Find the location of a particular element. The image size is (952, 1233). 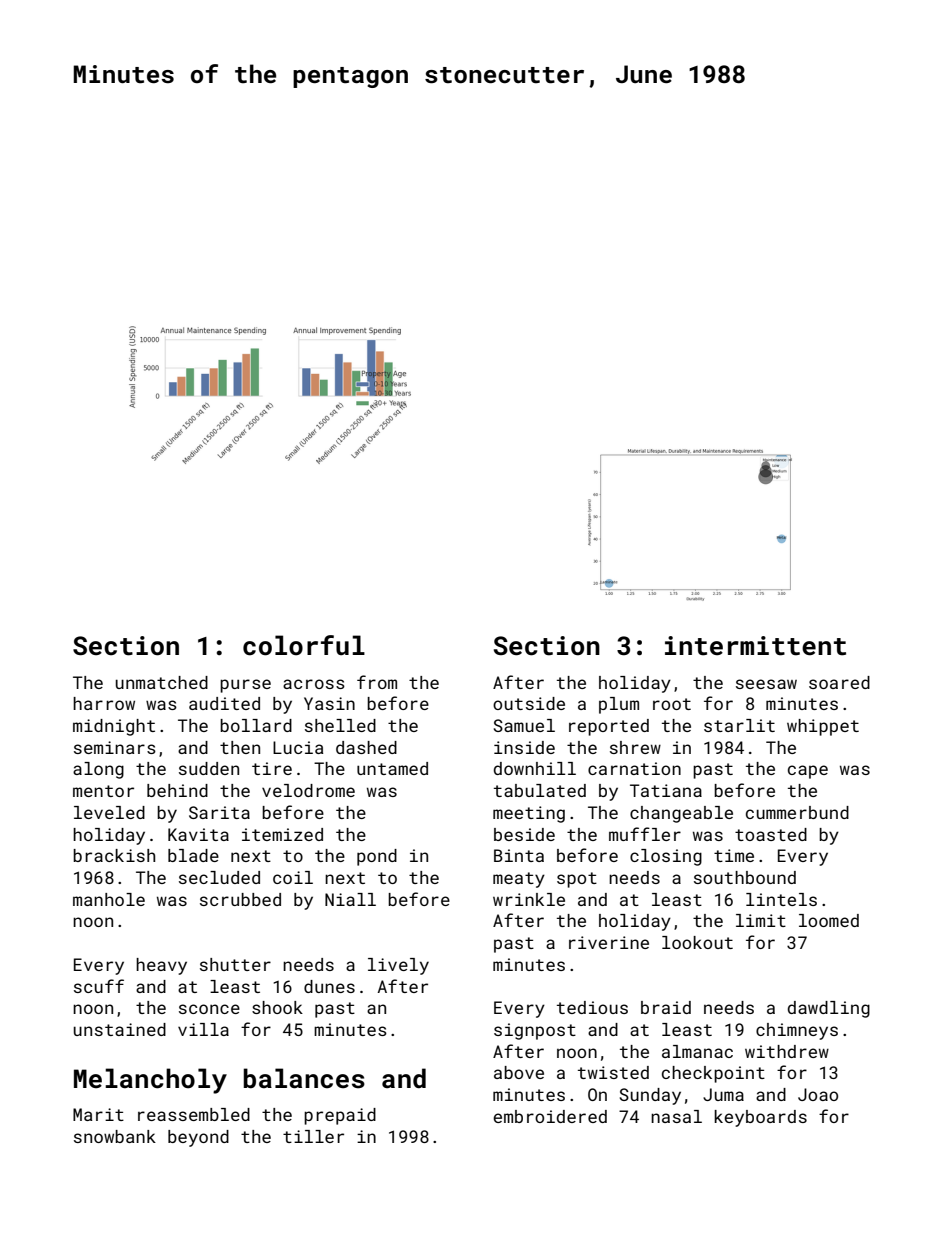

keyboards is located at coordinates (760, 1118).
